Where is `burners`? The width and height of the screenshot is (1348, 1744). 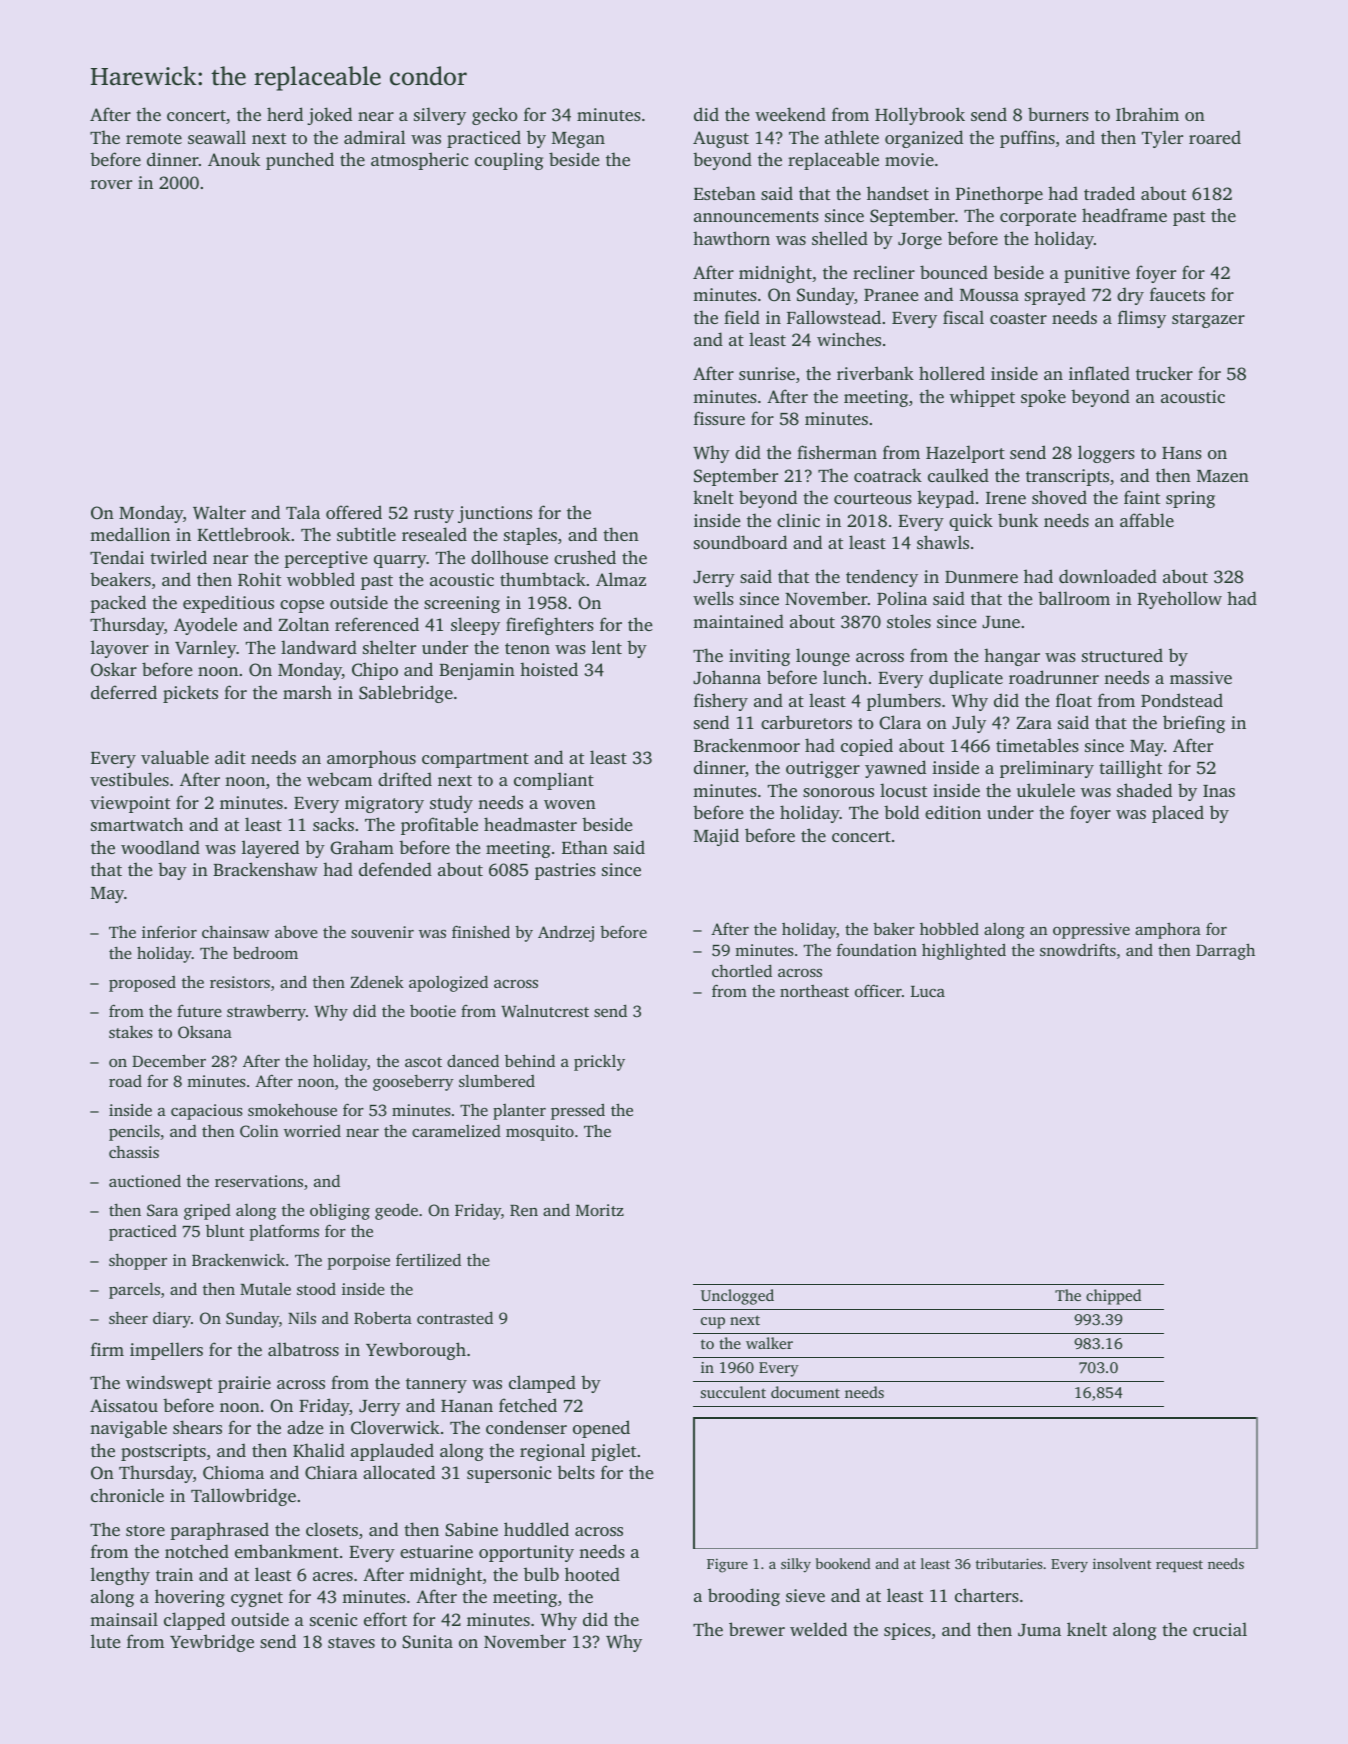 burners is located at coordinates (1058, 114).
